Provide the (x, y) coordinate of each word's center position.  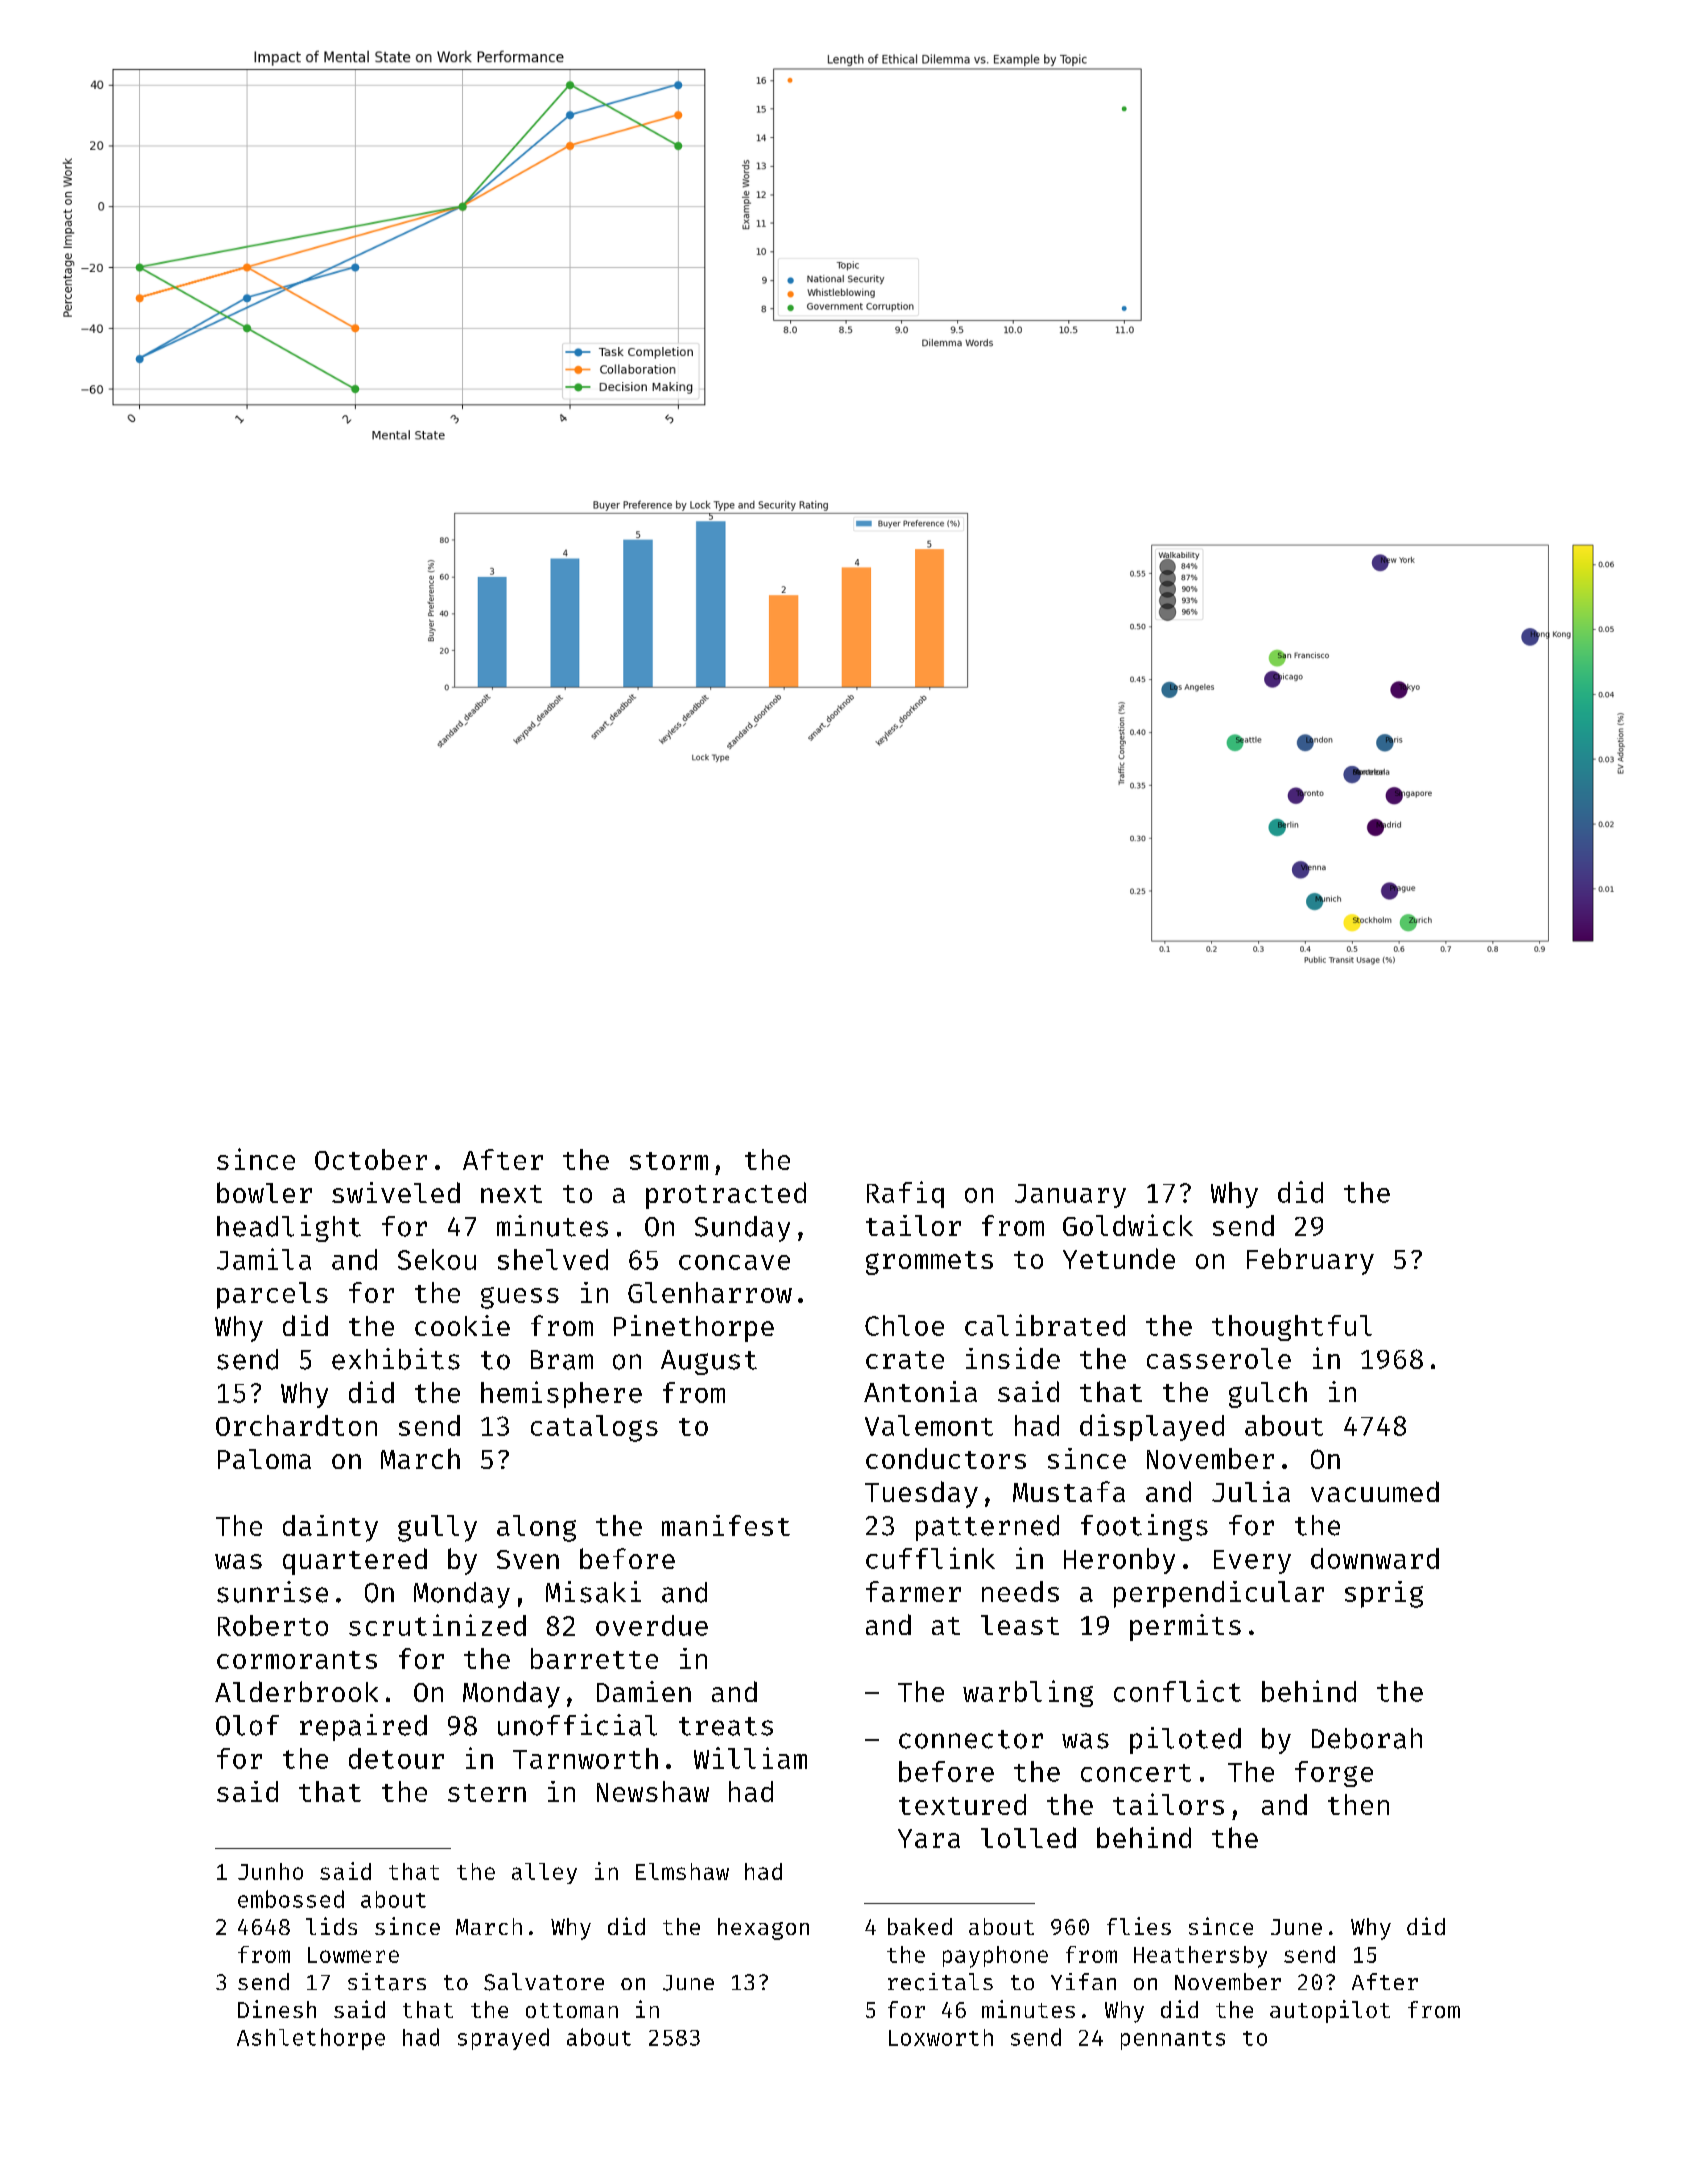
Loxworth (941, 2037)
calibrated (1045, 1325)
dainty (330, 1528)
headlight (289, 1228)
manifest (726, 1525)
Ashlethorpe (311, 2039)
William (750, 1758)
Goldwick (1128, 1225)
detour (396, 1758)
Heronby (1119, 1561)
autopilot (1330, 2011)
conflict (1177, 1691)
